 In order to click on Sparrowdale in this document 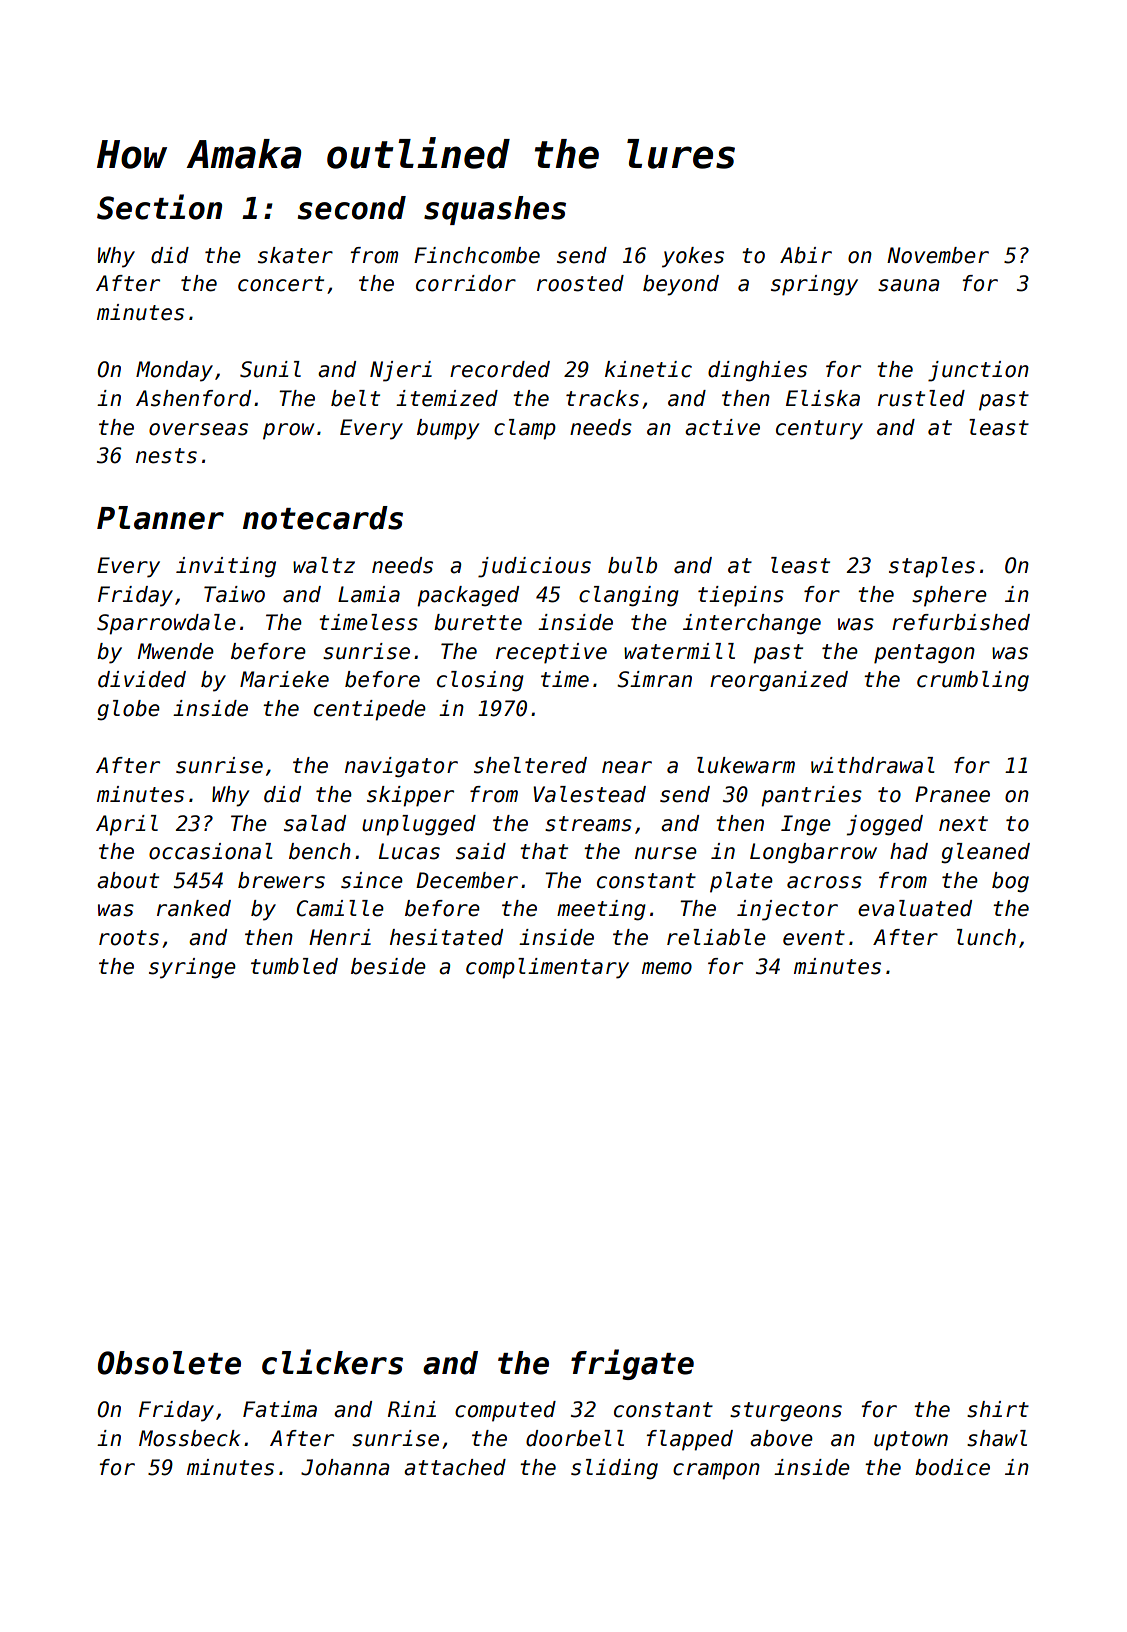, I will do `click(166, 624)`.
